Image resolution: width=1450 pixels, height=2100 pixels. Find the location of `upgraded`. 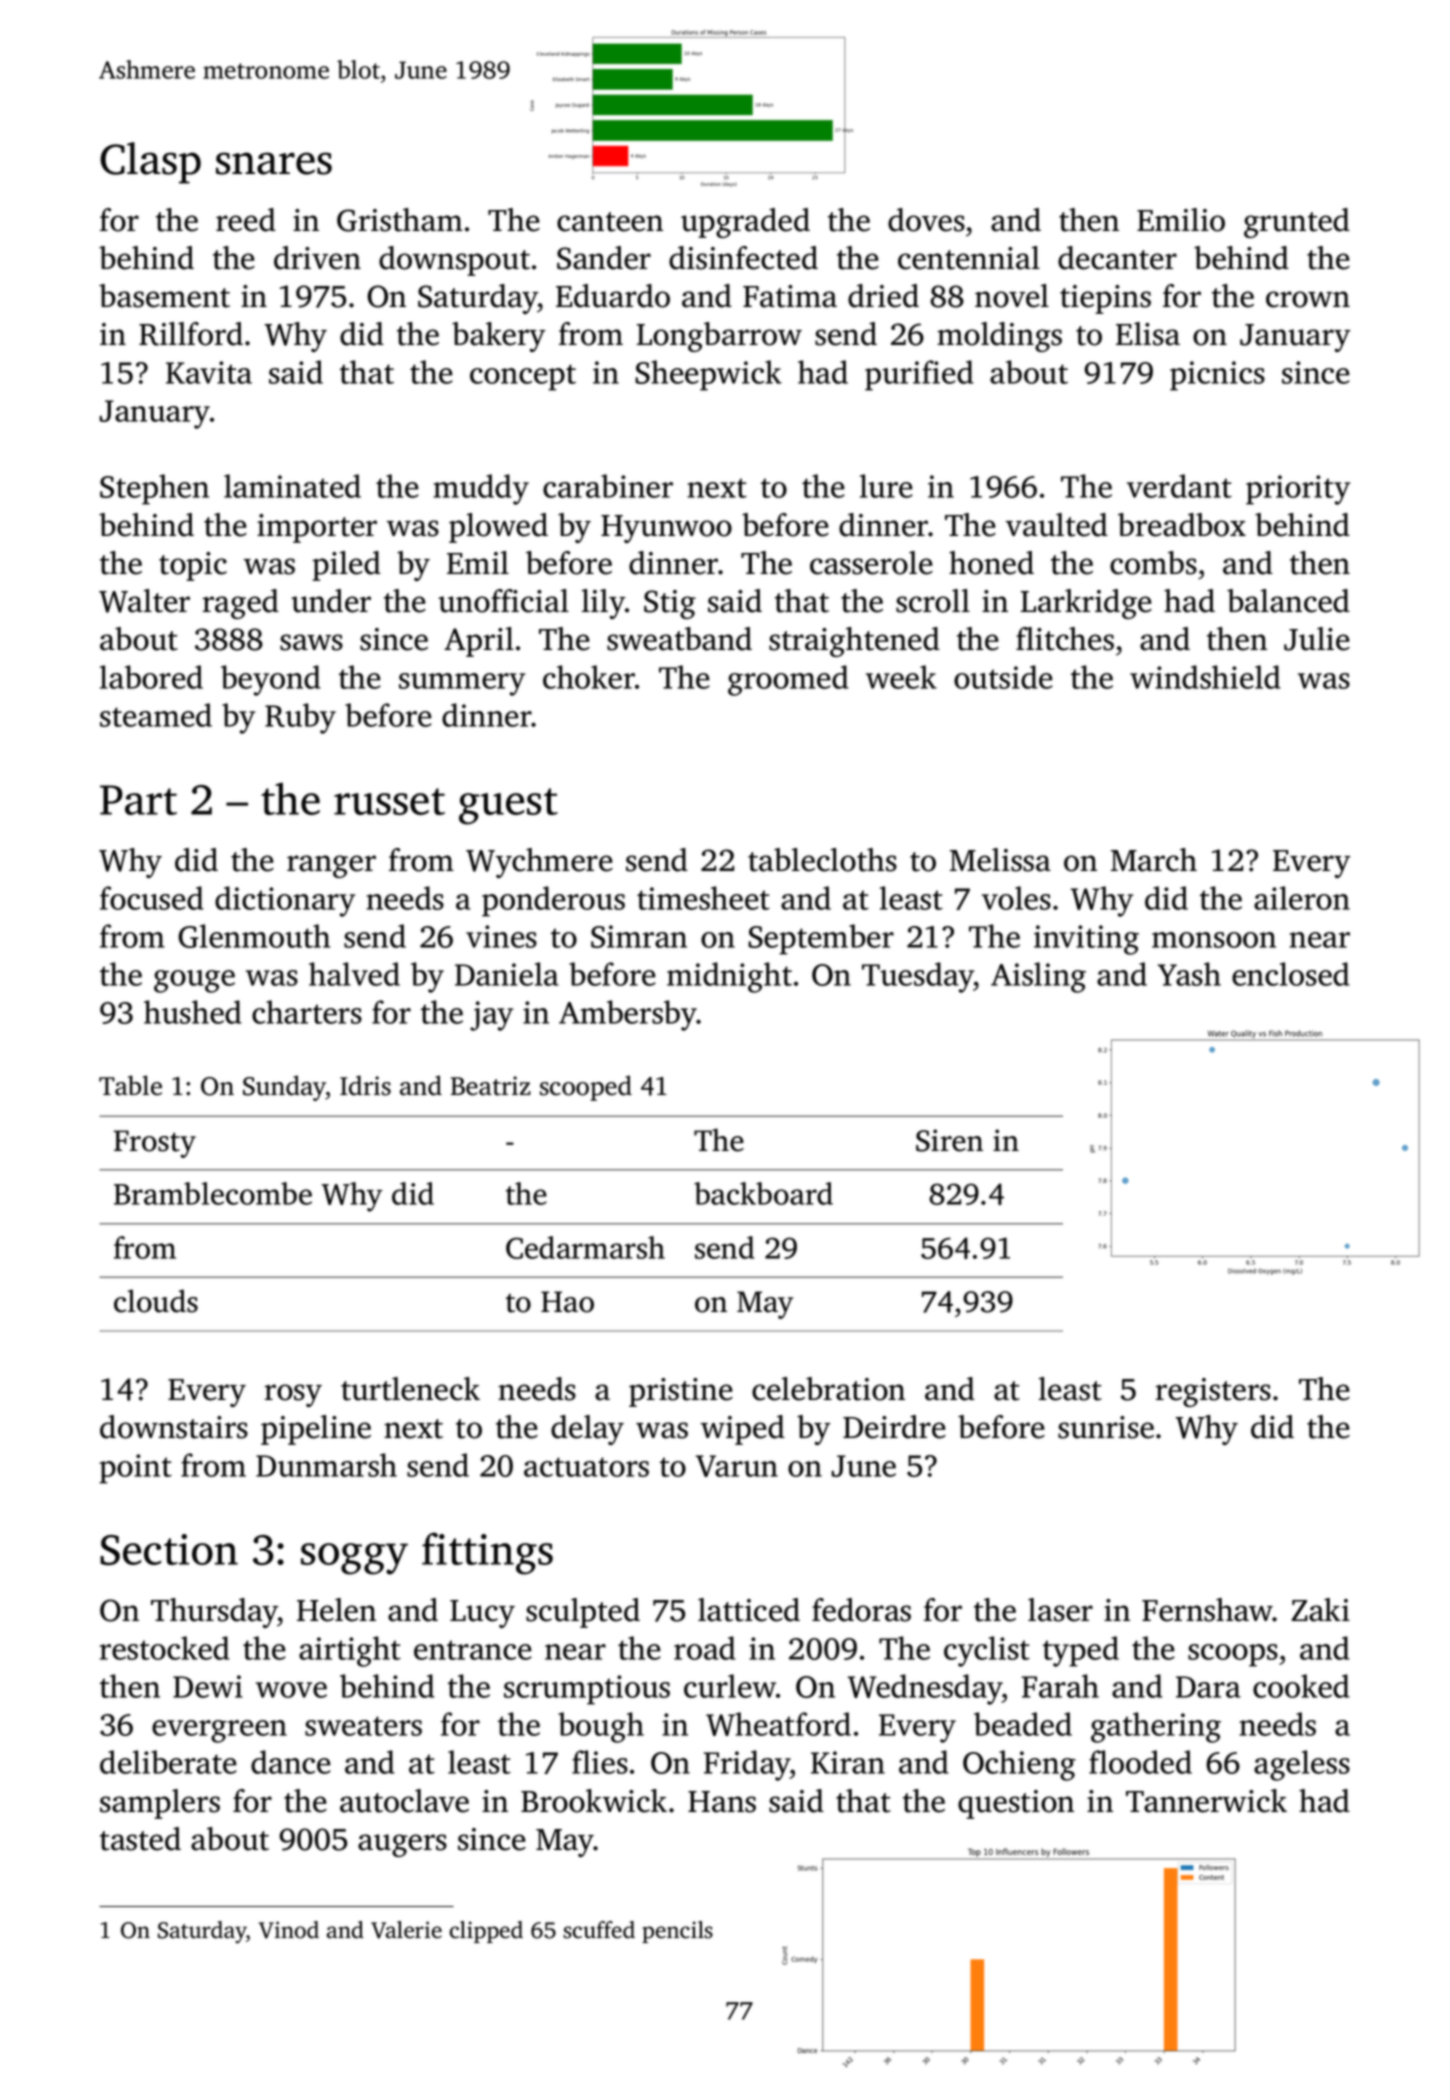

upgraded is located at coordinates (745, 223).
